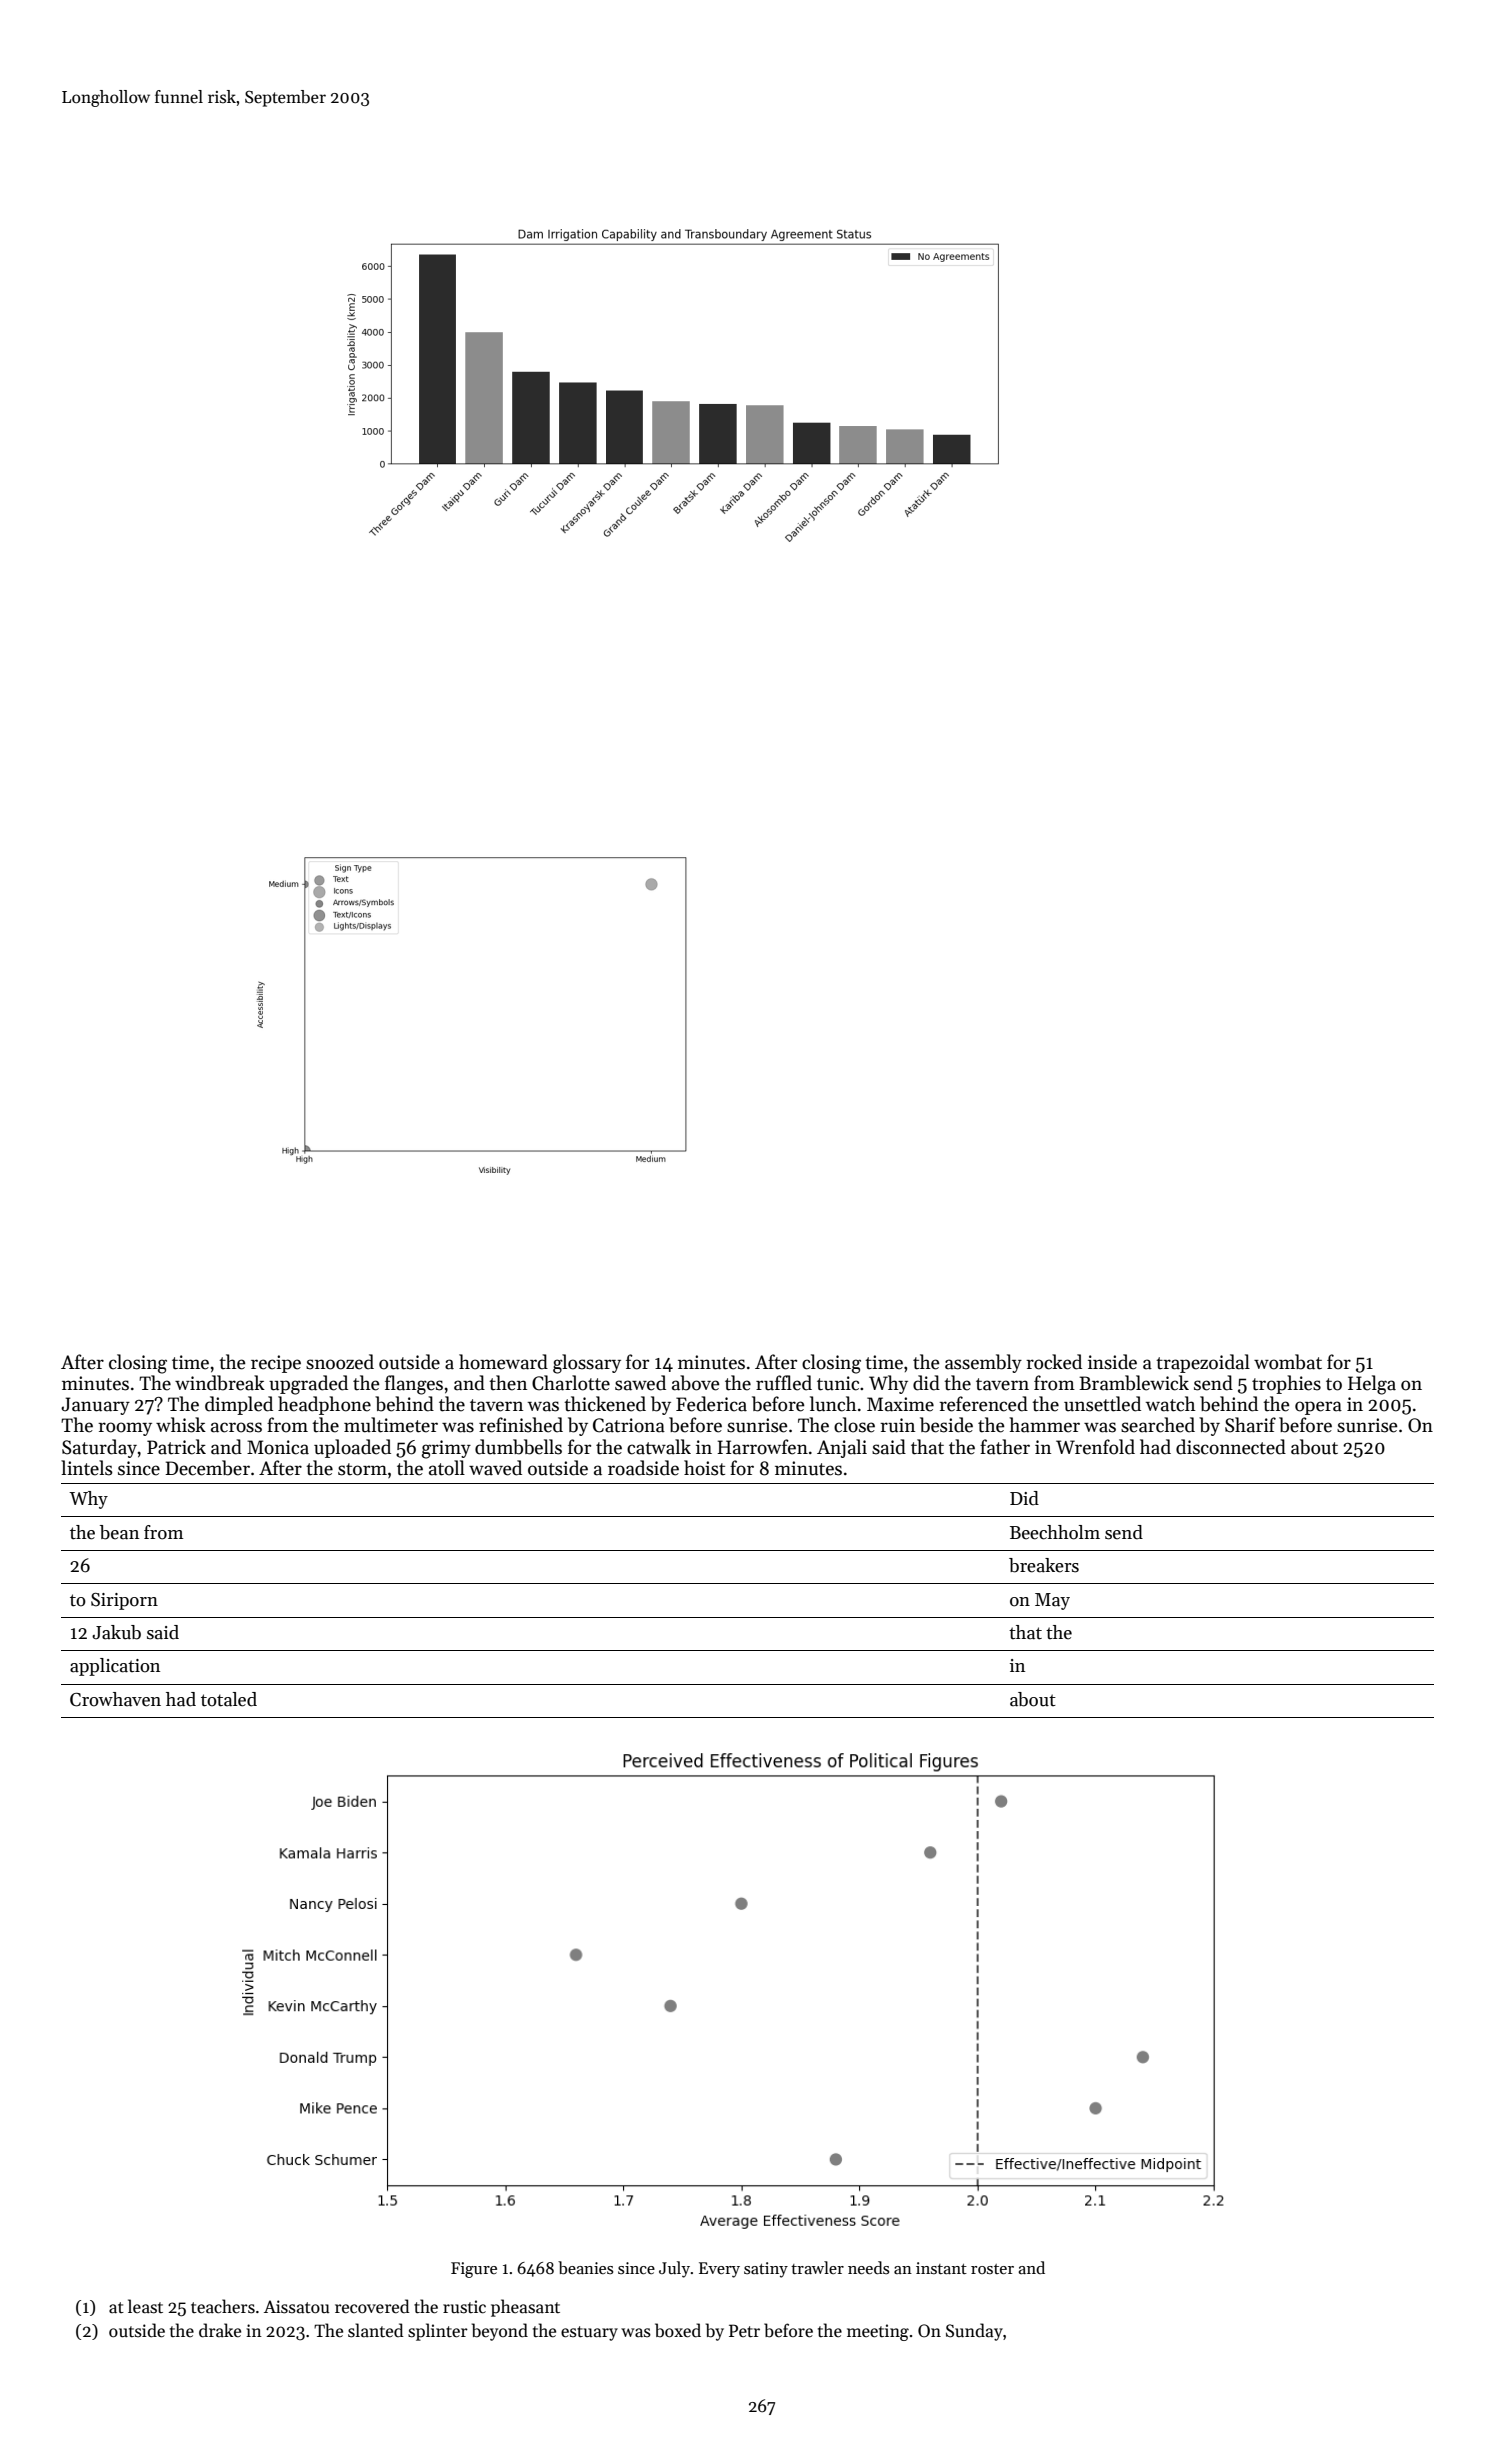 This screenshot has height=2464, width=1496. Describe the element at coordinates (340, 1362) in the screenshot. I see `snoozed` at that location.
